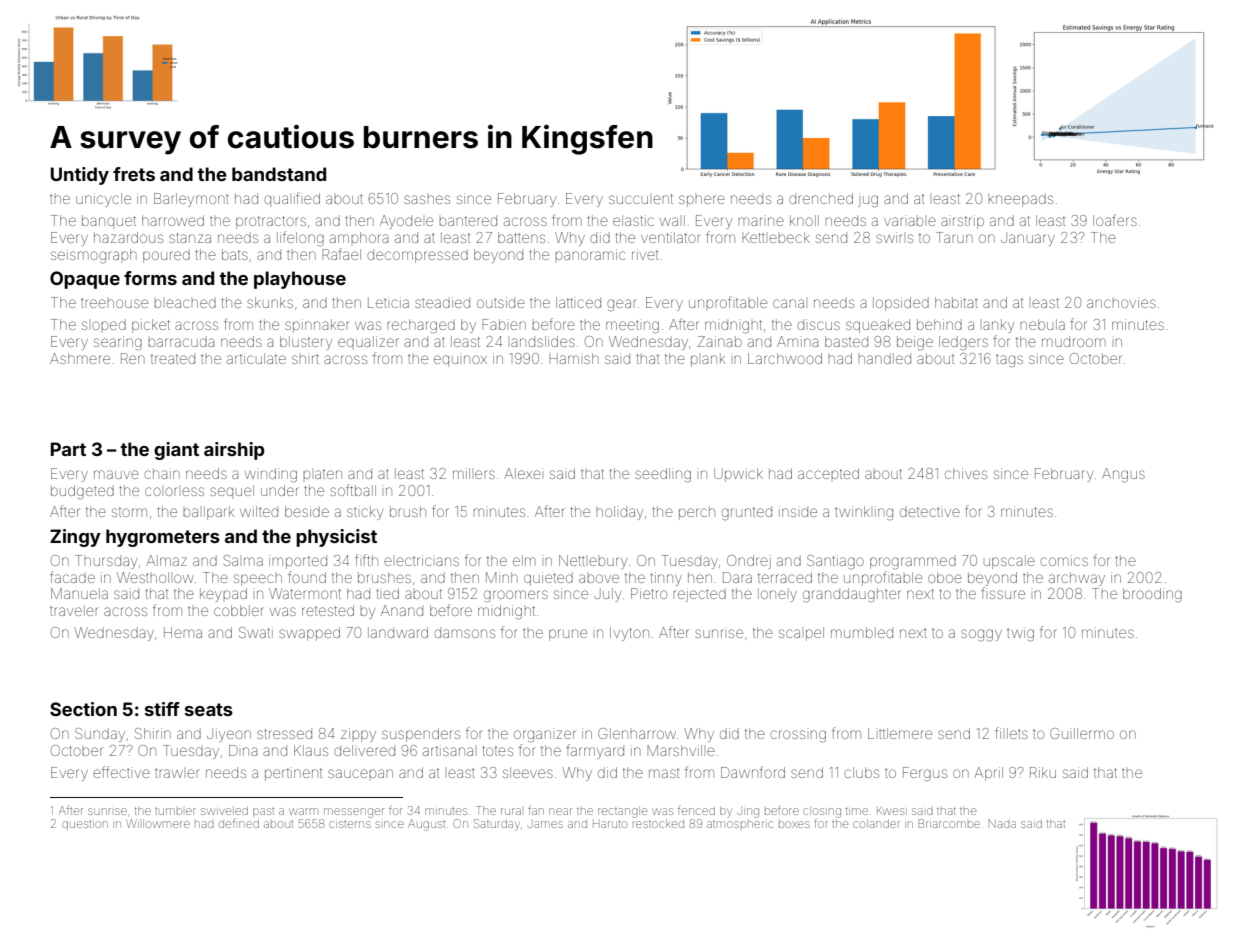 The width and height of the screenshot is (1233, 952). I want to click on bandstand, so click(279, 174).
